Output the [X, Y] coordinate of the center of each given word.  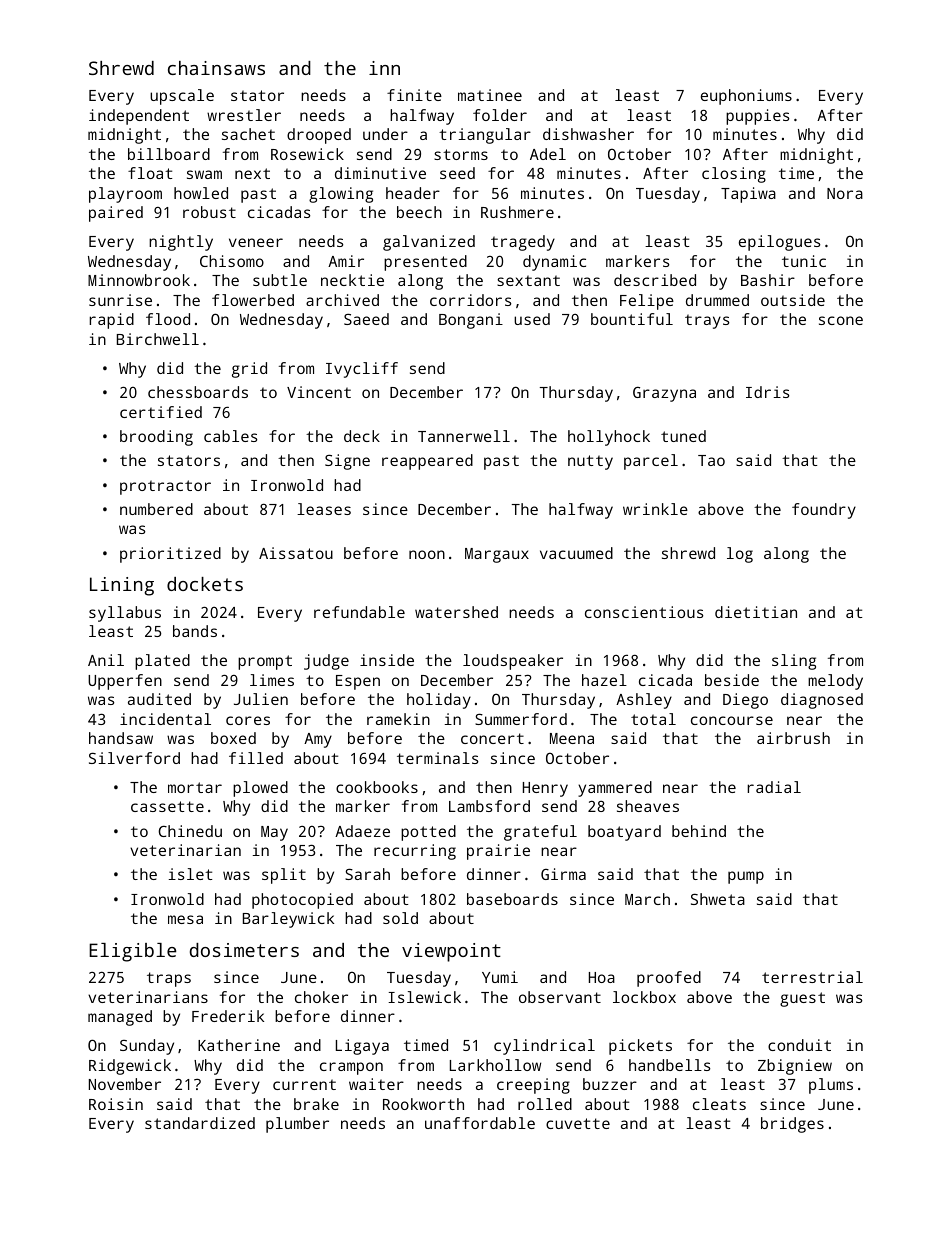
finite [414, 95]
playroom [125, 195]
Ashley [644, 701]
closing [734, 175]
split [284, 876]
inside [387, 660]
